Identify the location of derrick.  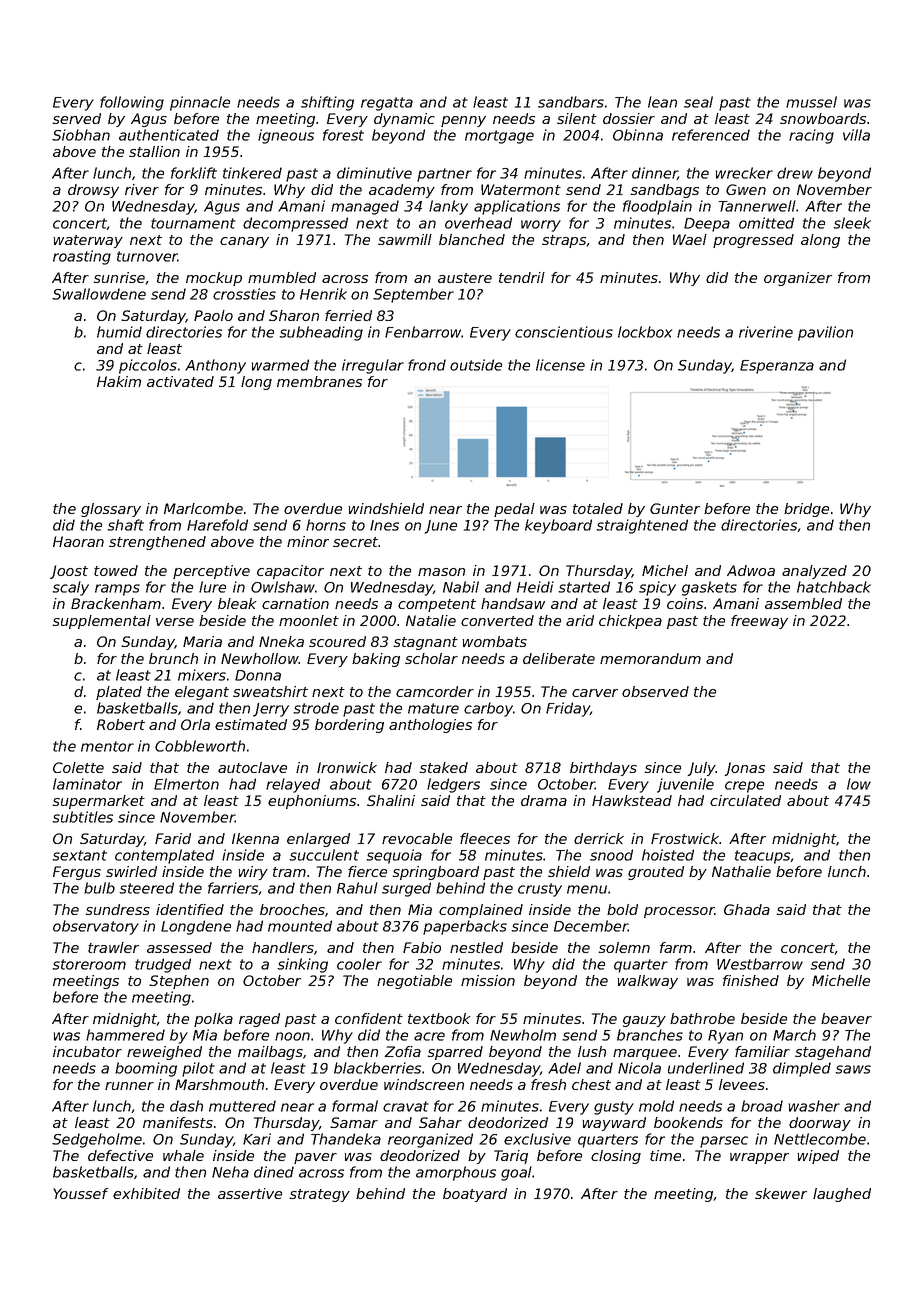
(599, 838).
